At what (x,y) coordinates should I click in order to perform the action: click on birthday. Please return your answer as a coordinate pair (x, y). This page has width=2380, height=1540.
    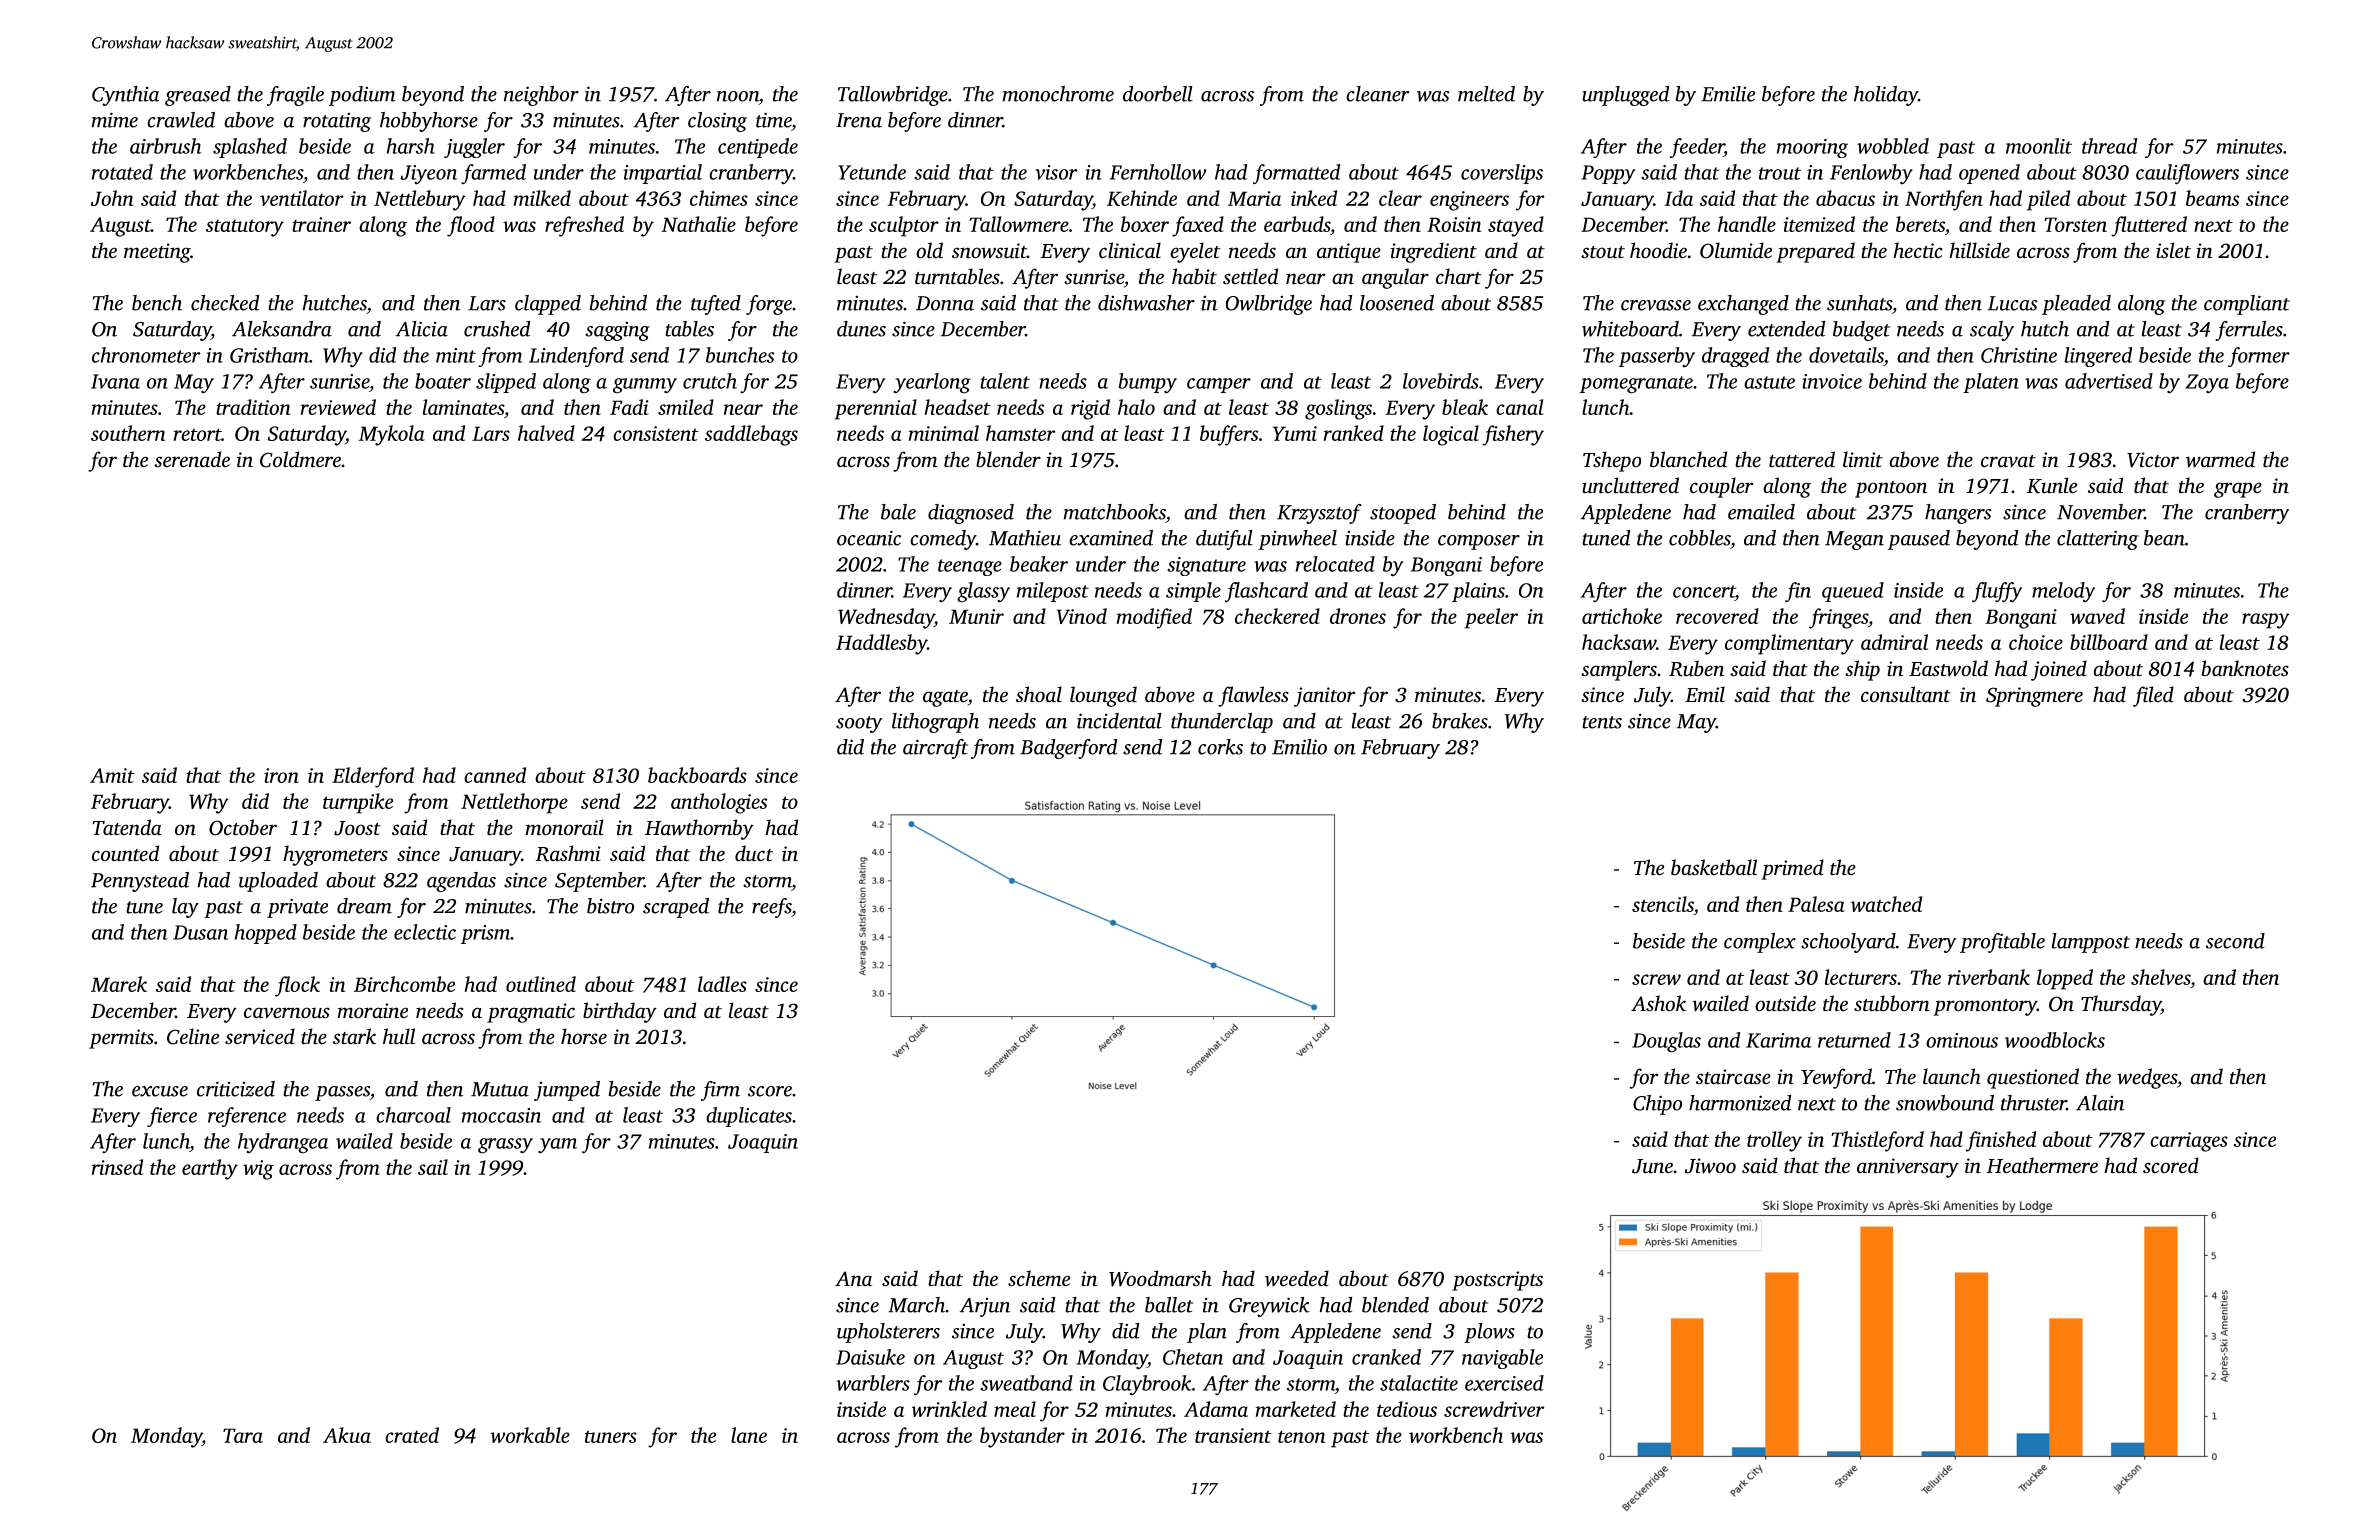
    Looking at the image, I should click on (620, 1012).
